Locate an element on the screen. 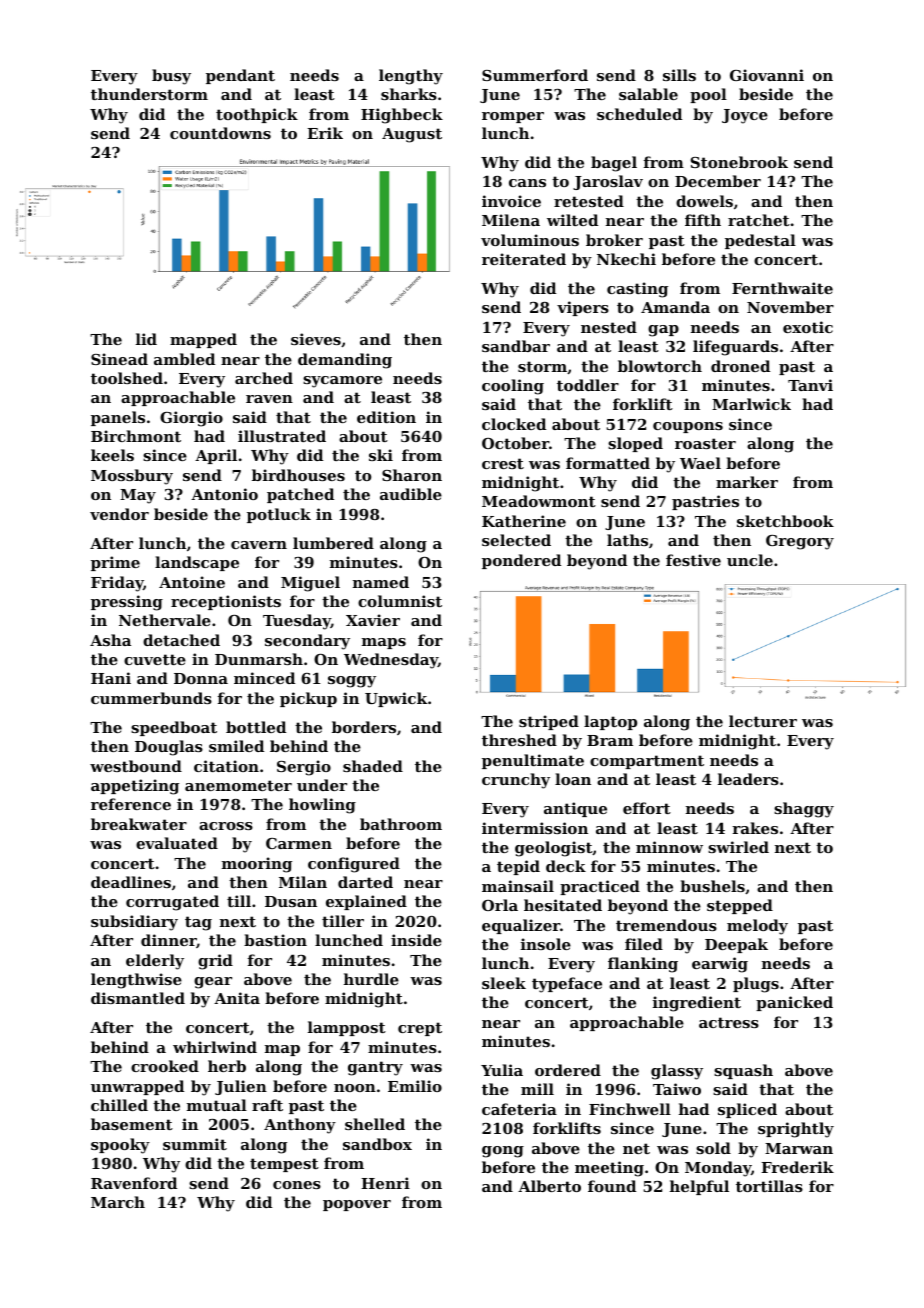 This screenshot has width=924, height=1308. lengthy is located at coordinates (411, 77).
